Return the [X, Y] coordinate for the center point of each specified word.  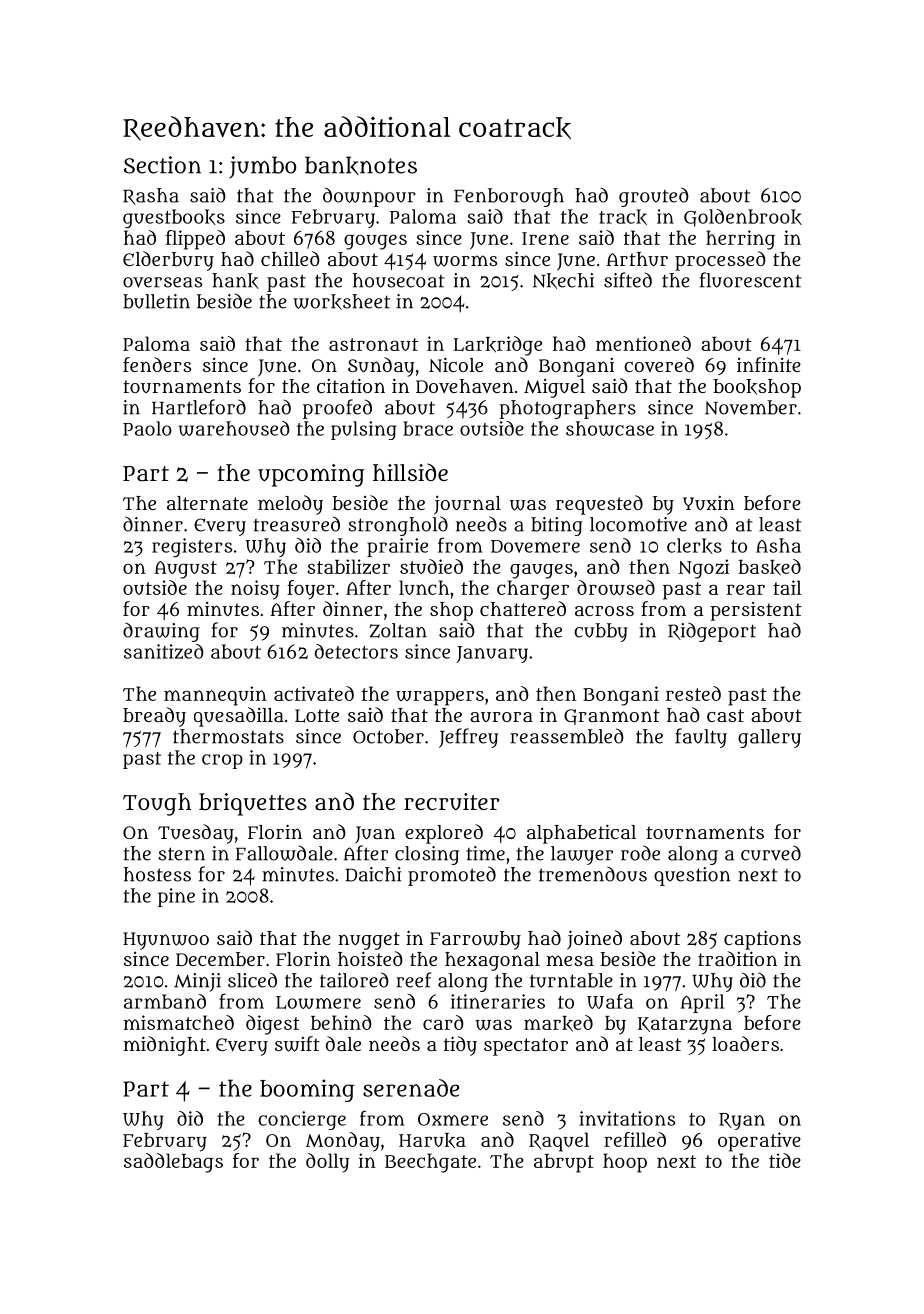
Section [162, 165]
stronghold [398, 526]
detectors [356, 651]
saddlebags [173, 1163]
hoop [625, 1163]
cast [725, 715]
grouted [654, 197]
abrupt [564, 1163]
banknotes [361, 165]
